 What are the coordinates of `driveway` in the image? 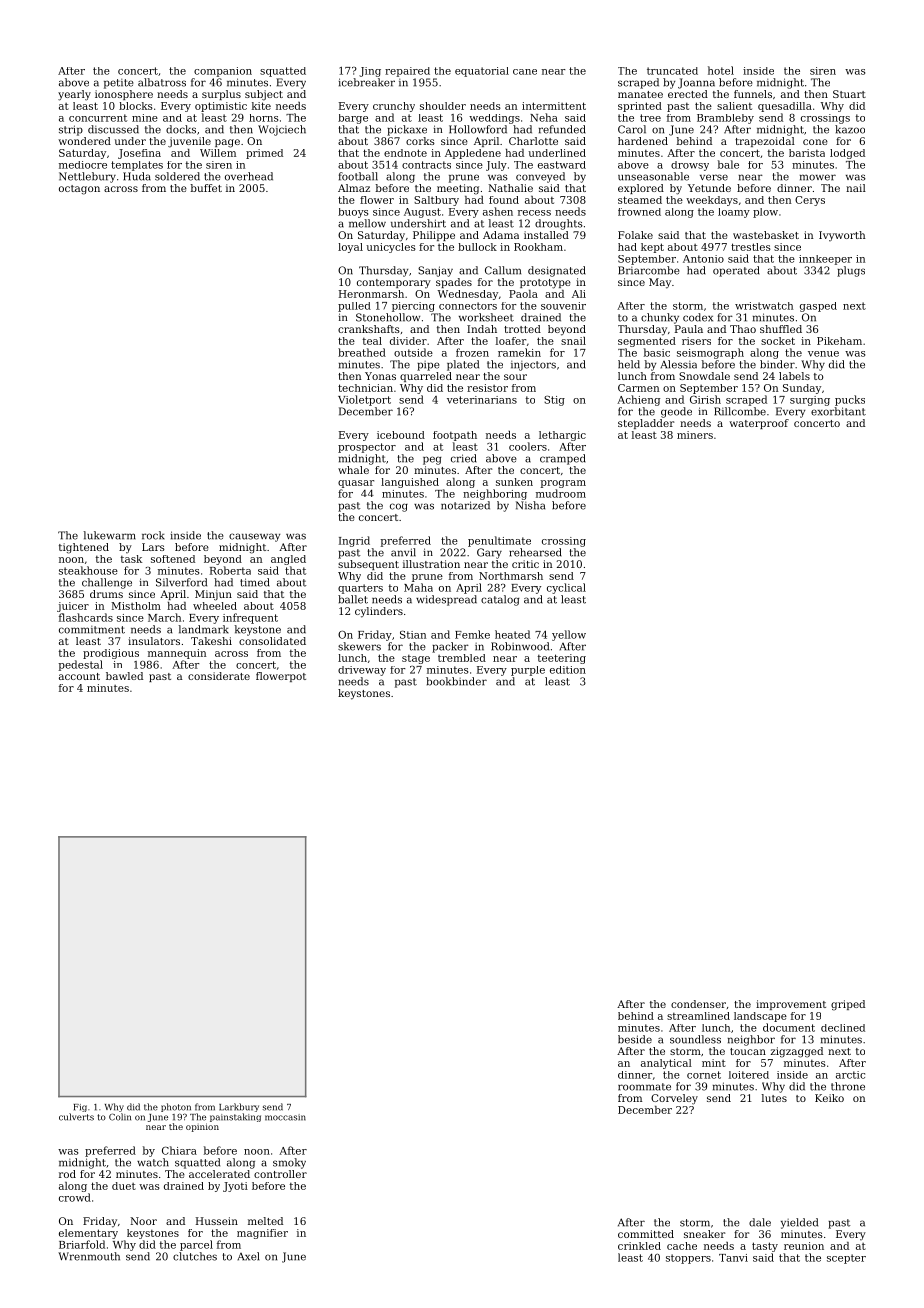 It's located at (362, 671).
